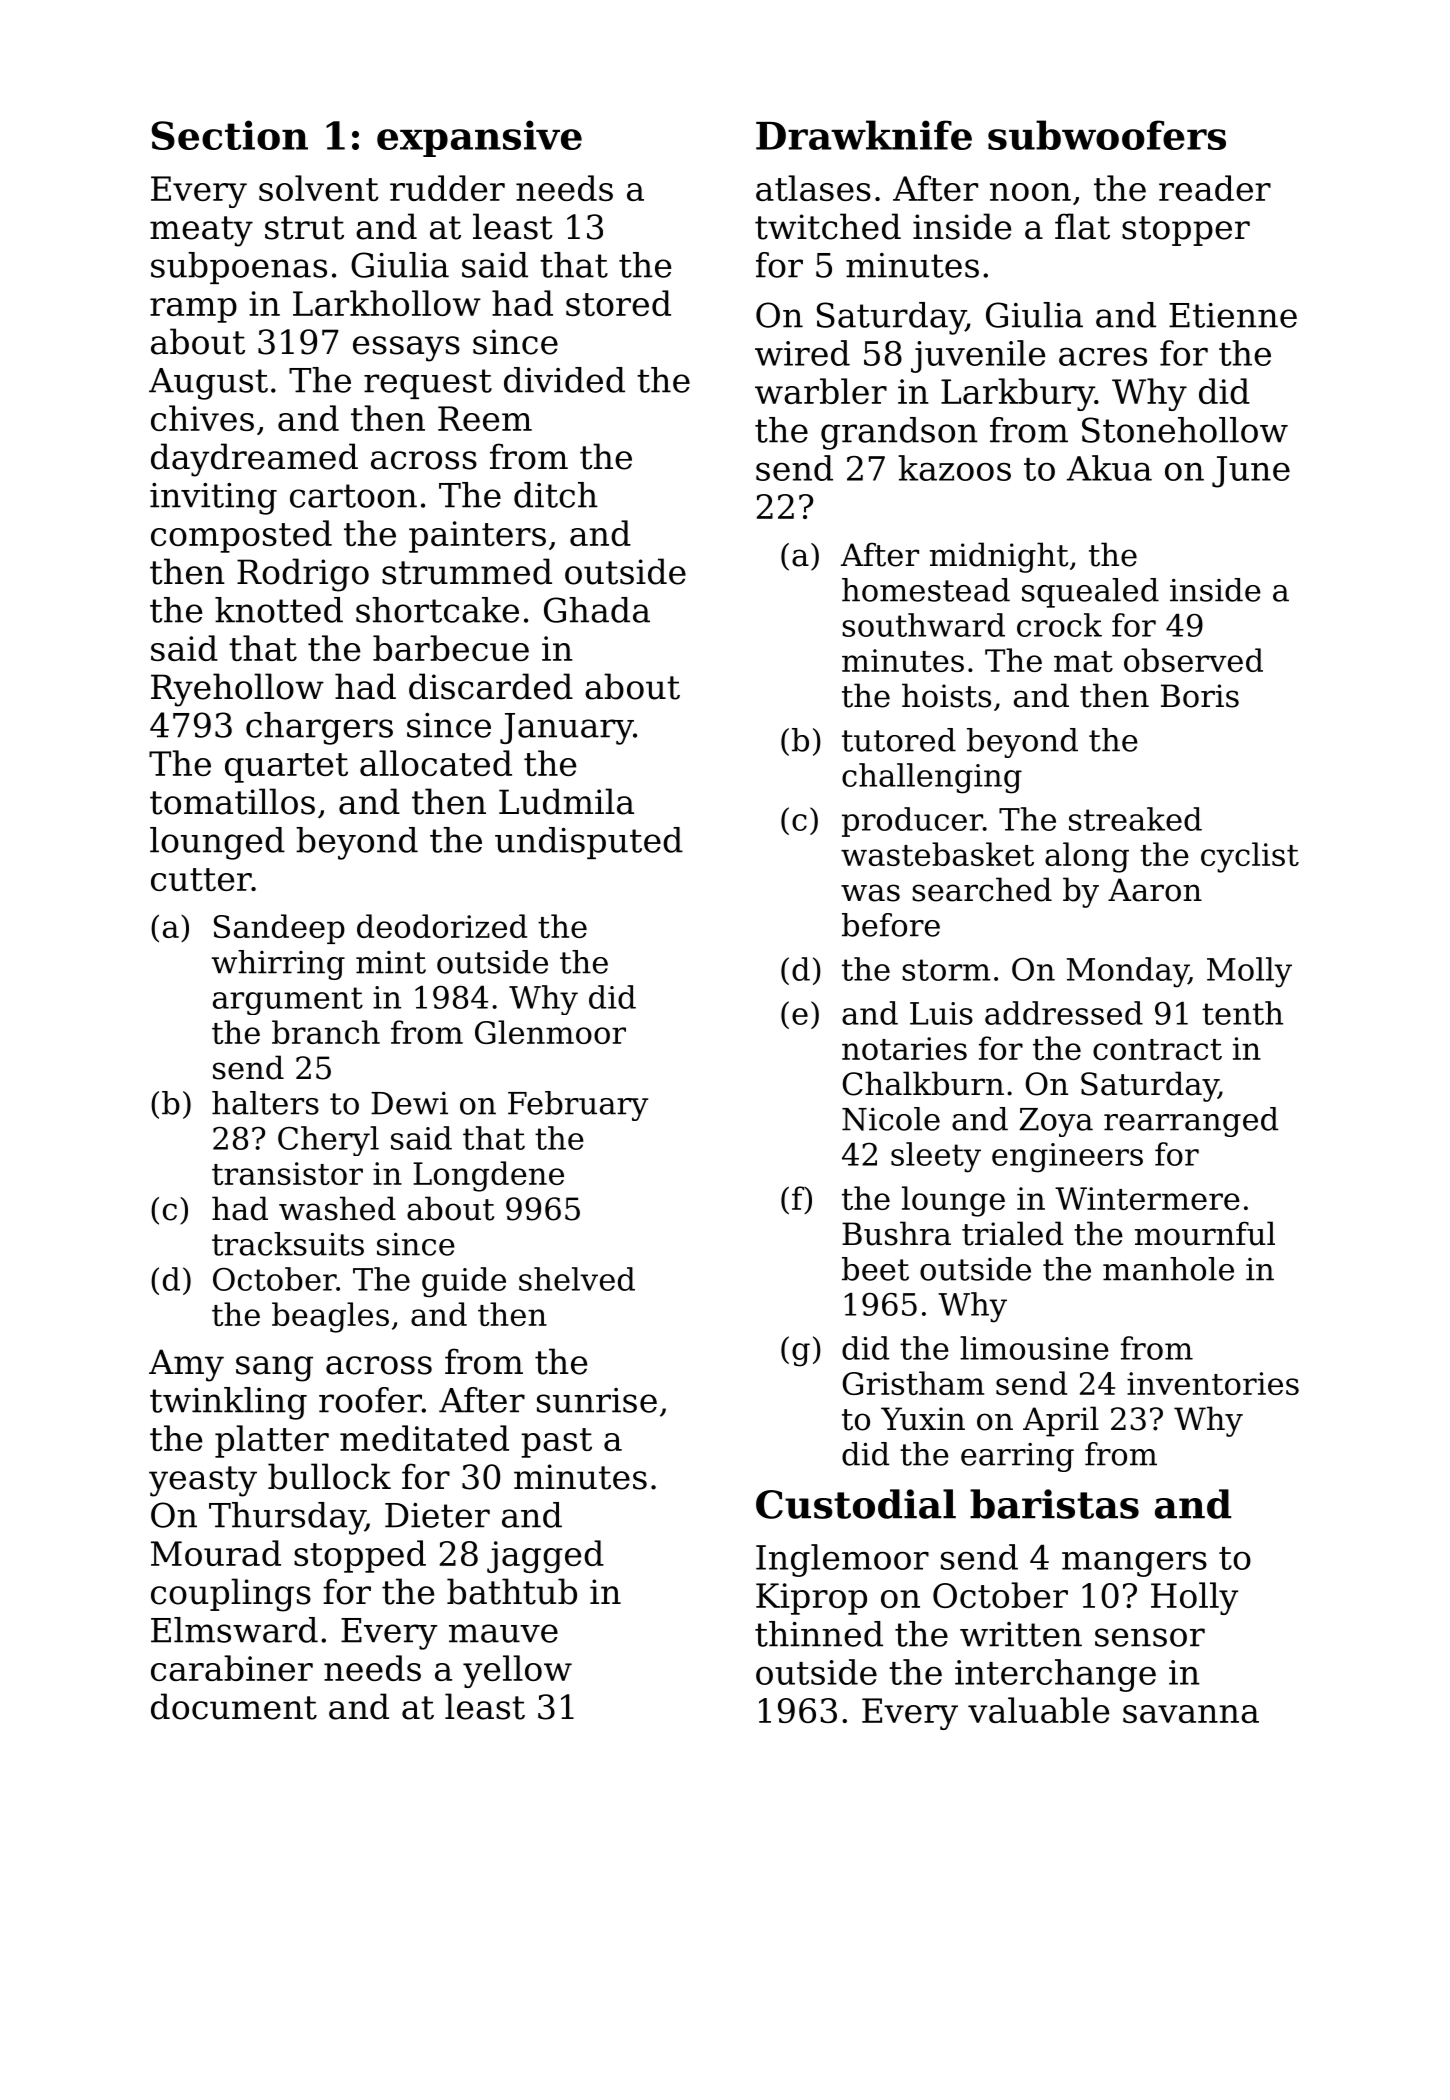 The width and height of the screenshot is (1450, 2100). Describe the element at coordinates (1200, 696) in the screenshot. I see `Boris` at that location.
